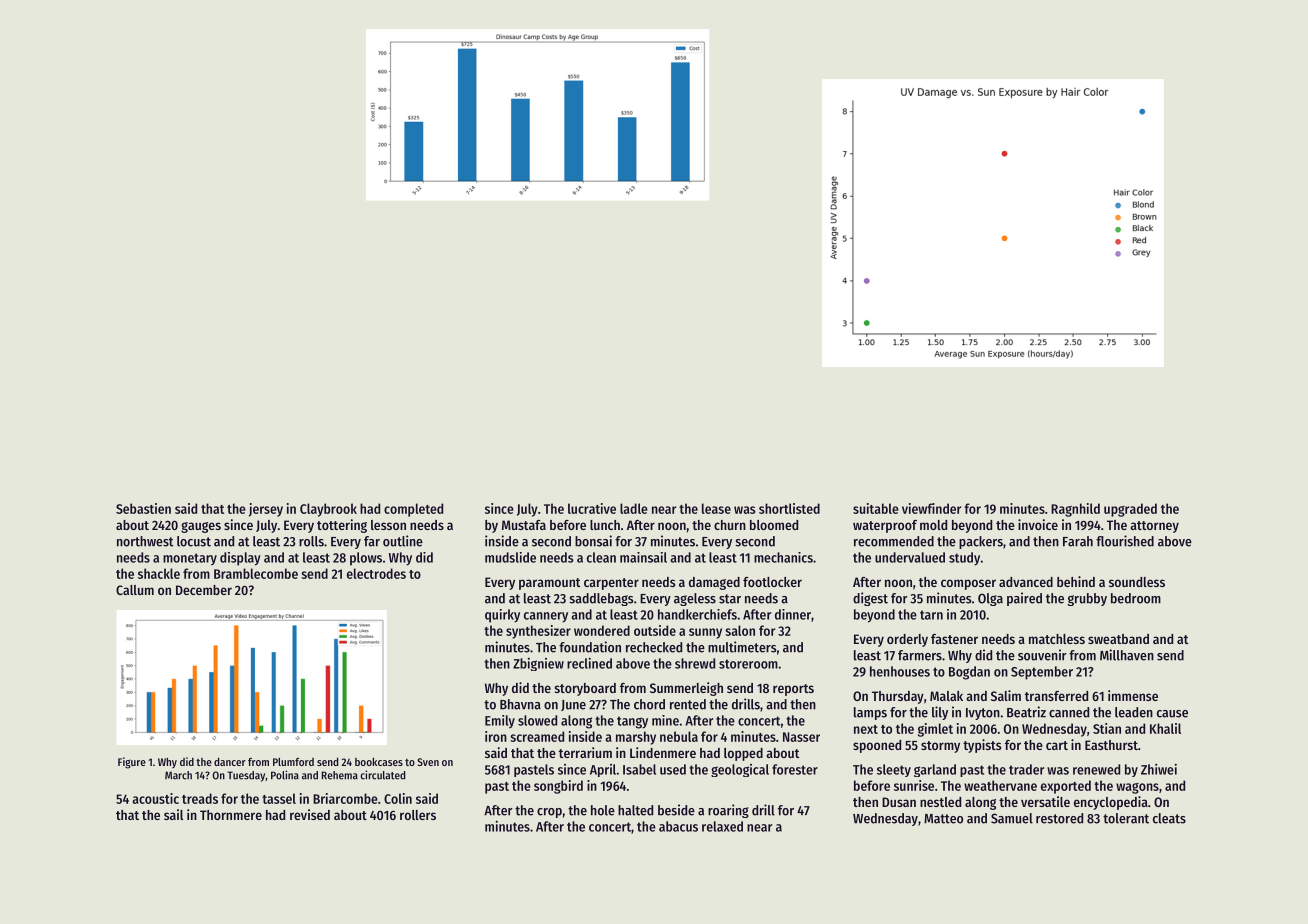  Describe the element at coordinates (500, 722) in the screenshot. I see `Emily` at that location.
